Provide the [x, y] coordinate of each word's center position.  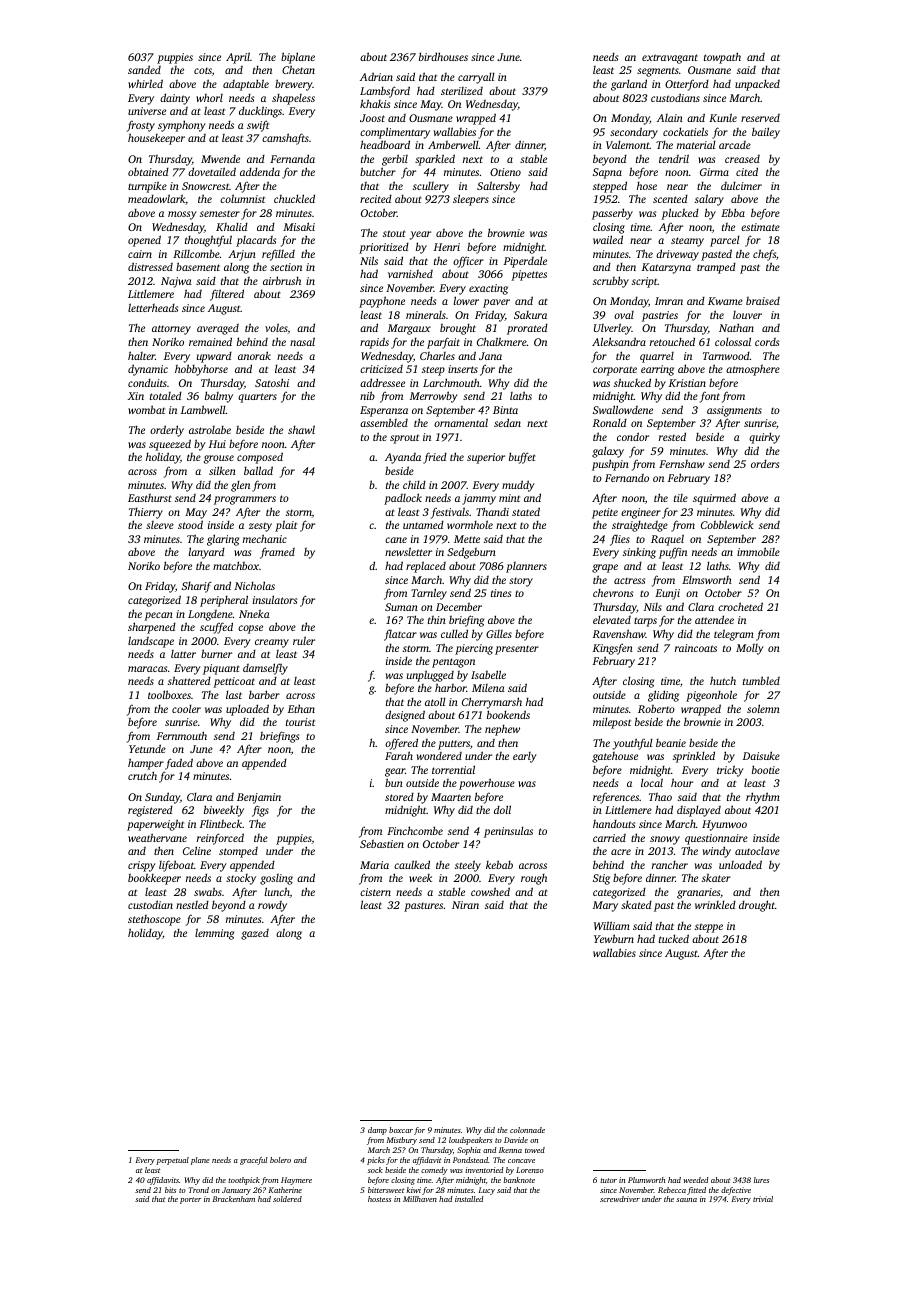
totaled [166, 396]
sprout [404, 439]
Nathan [736, 327]
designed [405, 716]
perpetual [172, 1161]
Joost [372, 118]
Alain [670, 118]
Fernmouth [182, 735]
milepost [612, 723]
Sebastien [382, 844]
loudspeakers [470, 1141]
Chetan [298, 69]
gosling [276, 879]
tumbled [761, 680]
